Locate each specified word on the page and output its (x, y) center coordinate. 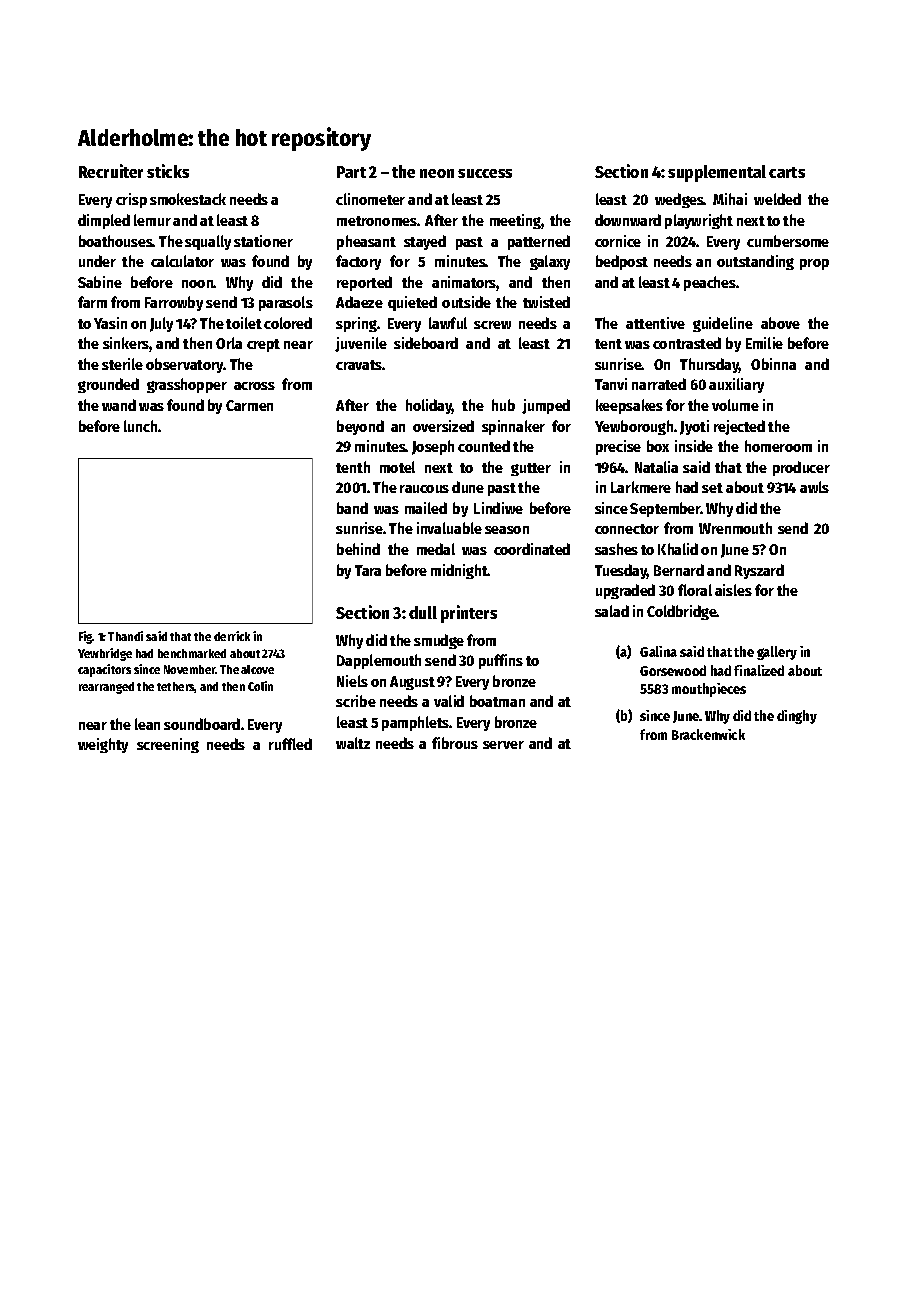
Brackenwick (708, 734)
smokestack (188, 199)
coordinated (532, 549)
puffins (501, 661)
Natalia (656, 467)
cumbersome (788, 241)
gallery (777, 653)
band (352, 508)
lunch (140, 426)
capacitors (104, 670)
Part (351, 172)
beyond (360, 427)
